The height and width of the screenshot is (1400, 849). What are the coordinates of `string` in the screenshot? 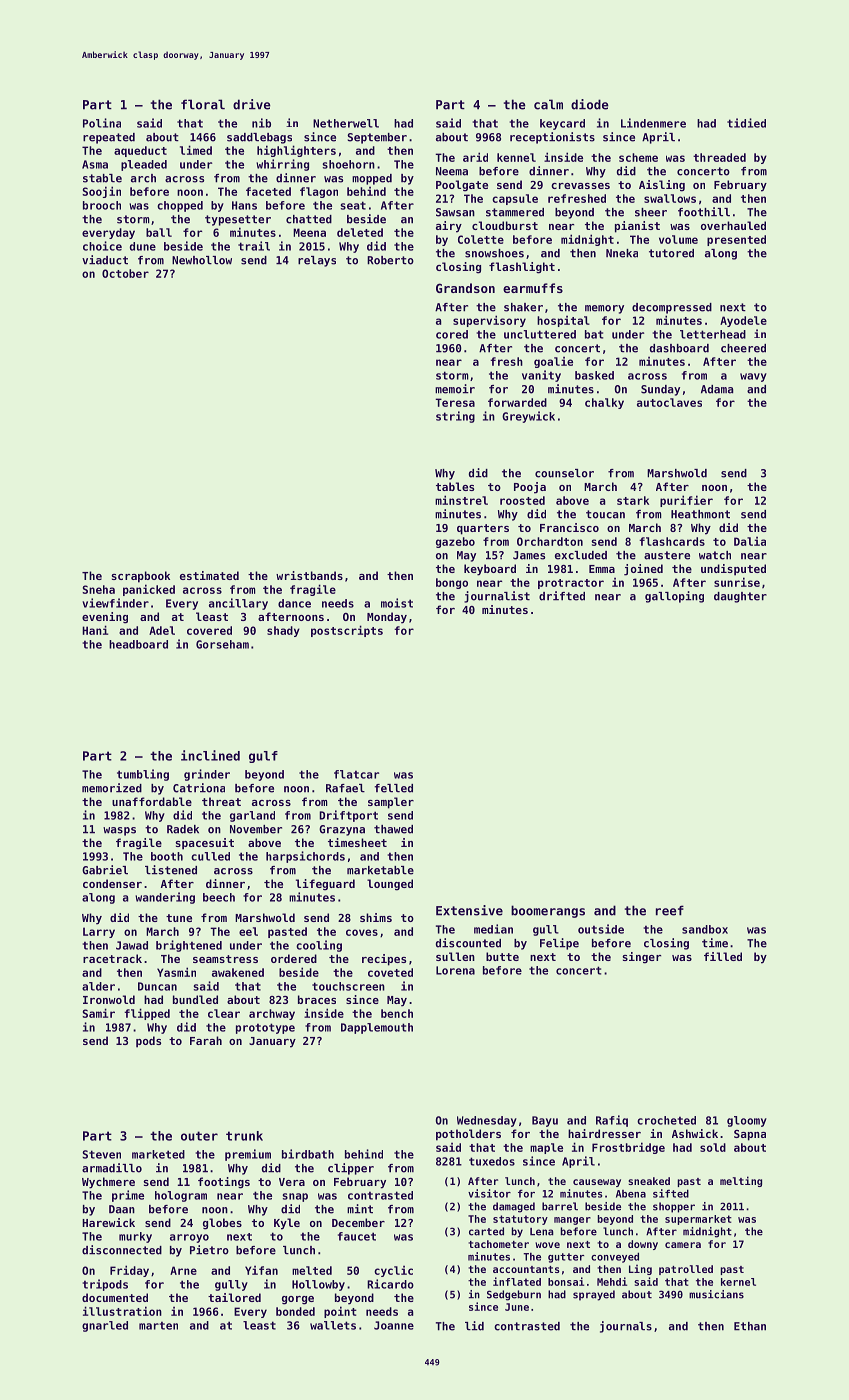 It's located at (455, 417).
